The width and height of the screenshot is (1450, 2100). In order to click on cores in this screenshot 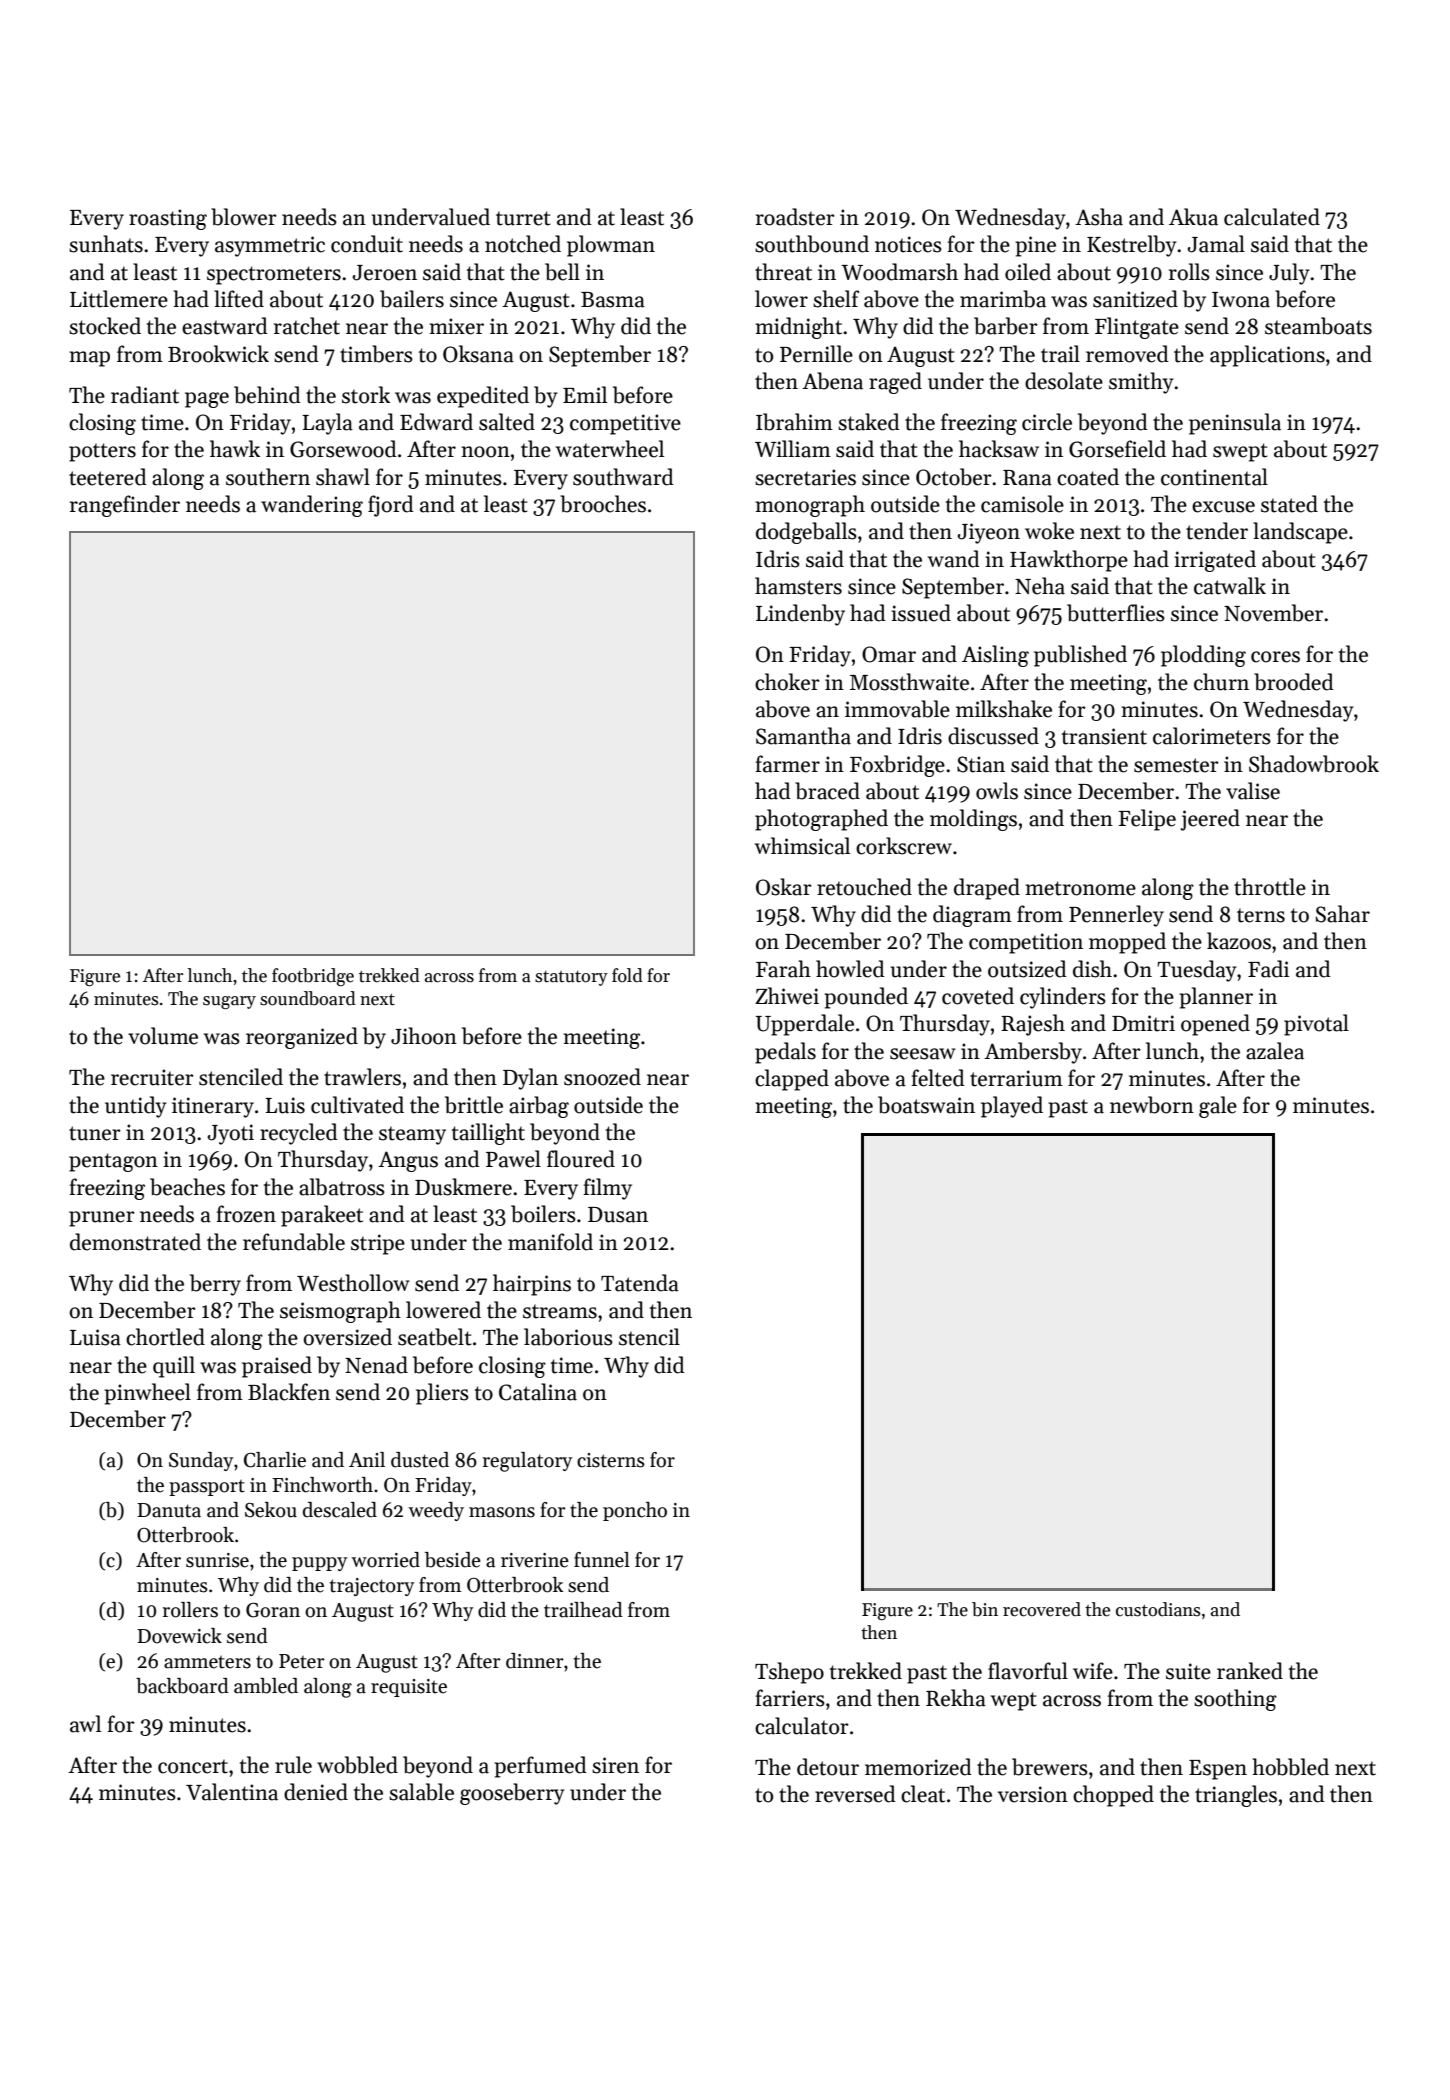, I will do `click(1275, 657)`.
